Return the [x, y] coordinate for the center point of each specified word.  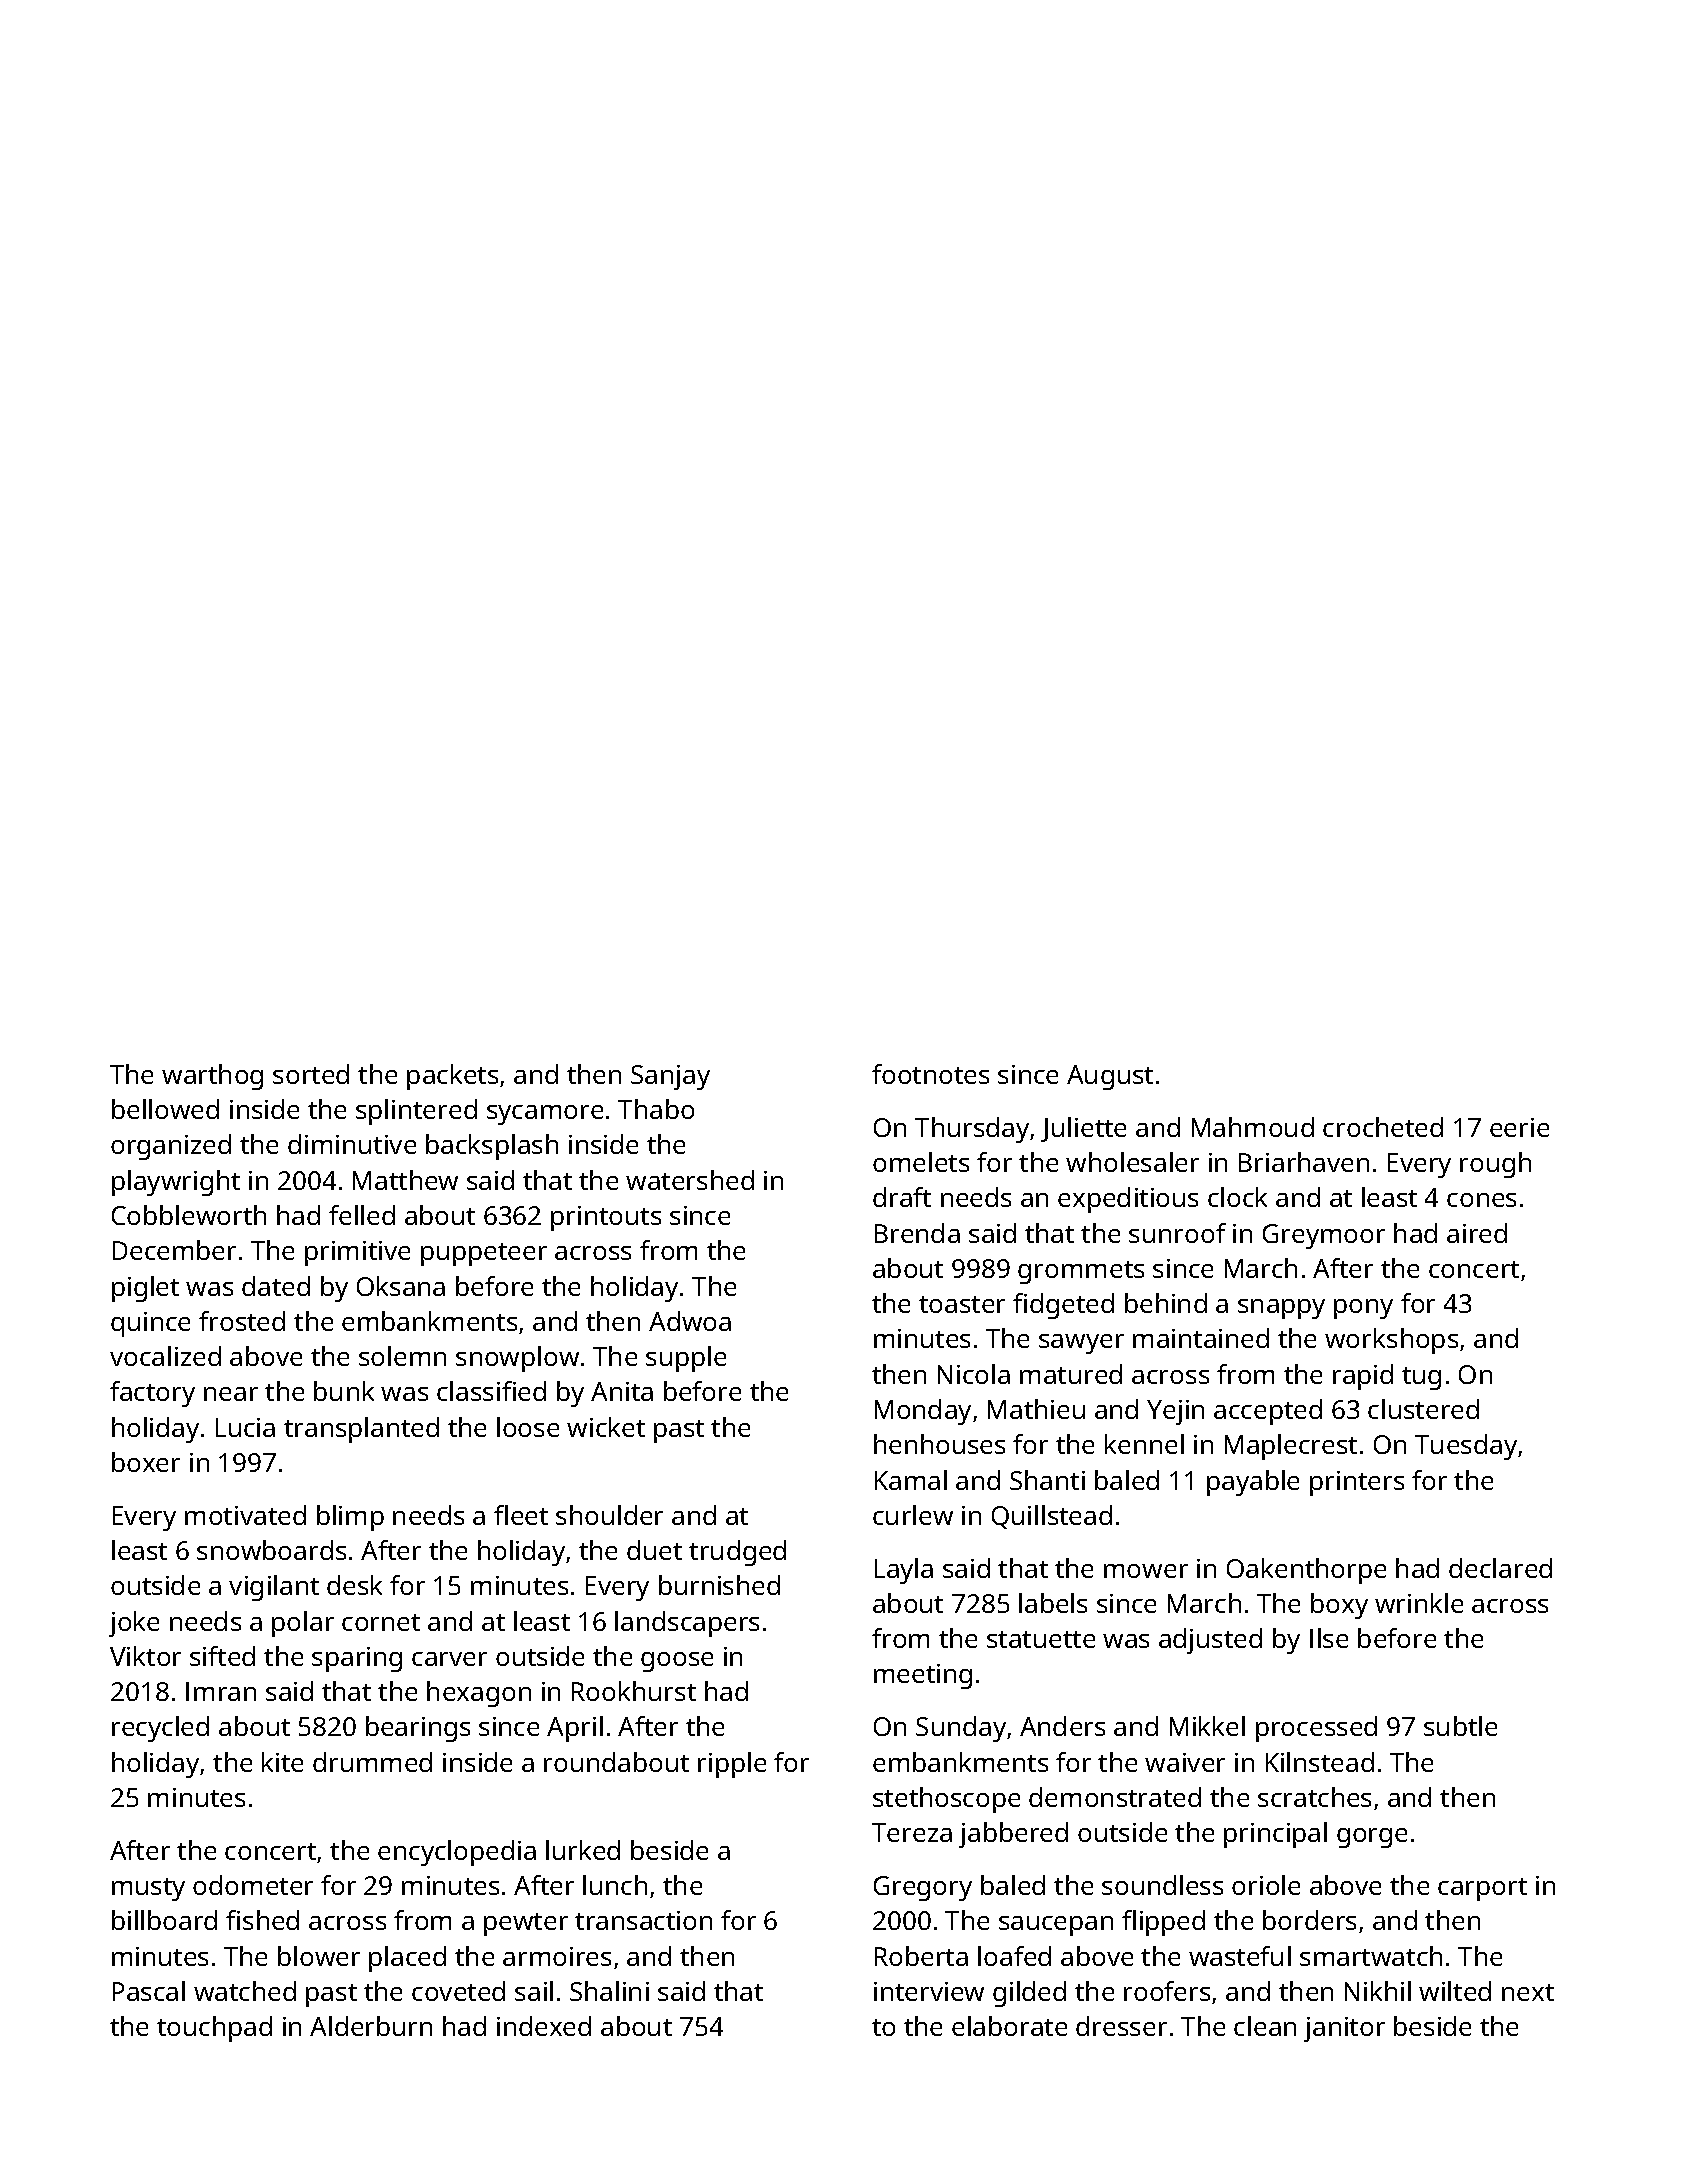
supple [686, 1359]
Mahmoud [1253, 1127]
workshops [1391, 1341]
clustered [1423, 1409]
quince [150, 1324]
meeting [923, 1676]
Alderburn [371, 2026]
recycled [160, 1729]
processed [1316, 1729]
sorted [311, 1074]
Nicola [974, 1374]
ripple [732, 1765]
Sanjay [670, 1077]
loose [528, 1427]
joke [134, 1624]
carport [1482, 1889]
